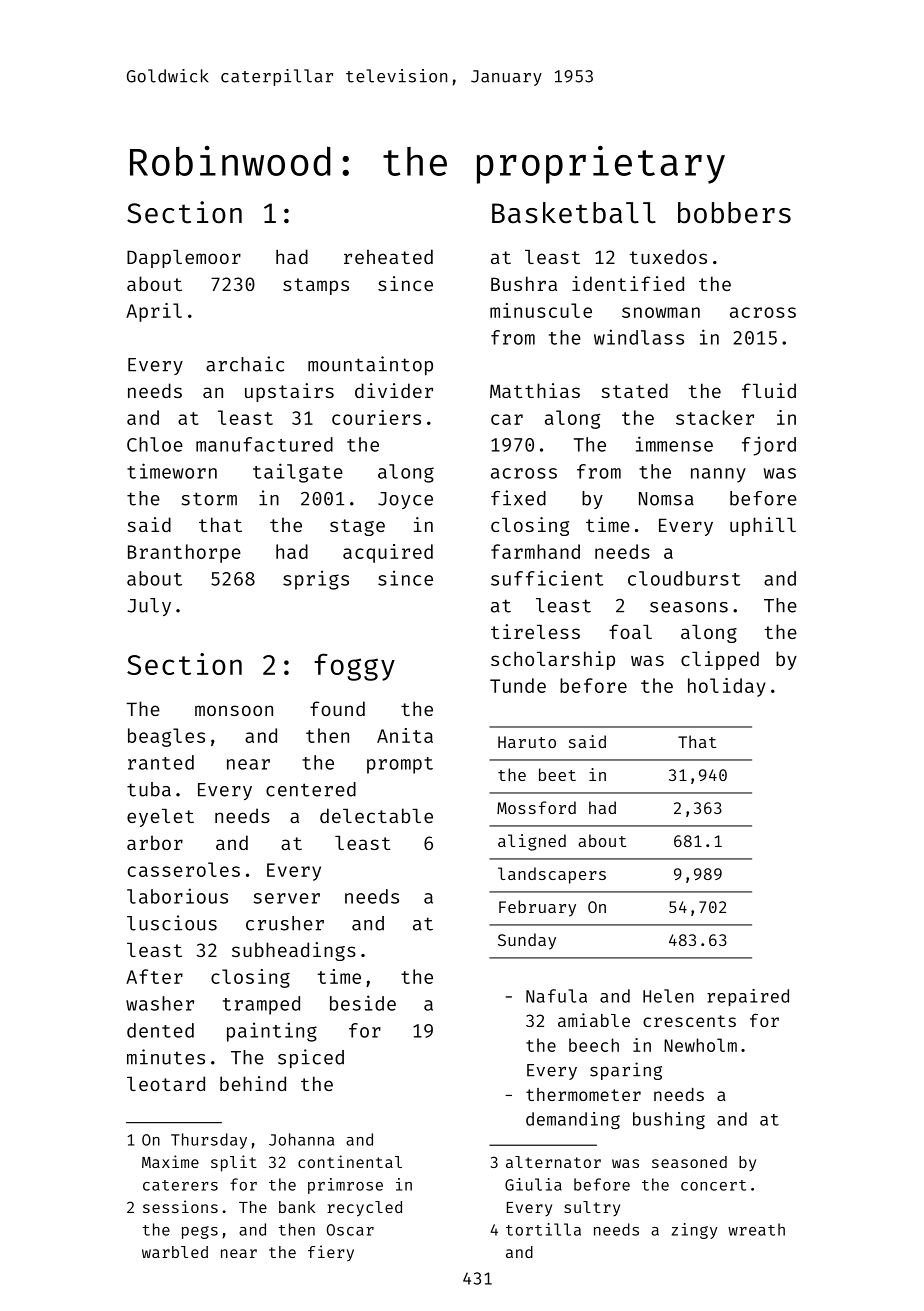 This screenshot has width=924, height=1311. Describe the element at coordinates (727, 687) in the screenshot. I see `holiday` at that location.
